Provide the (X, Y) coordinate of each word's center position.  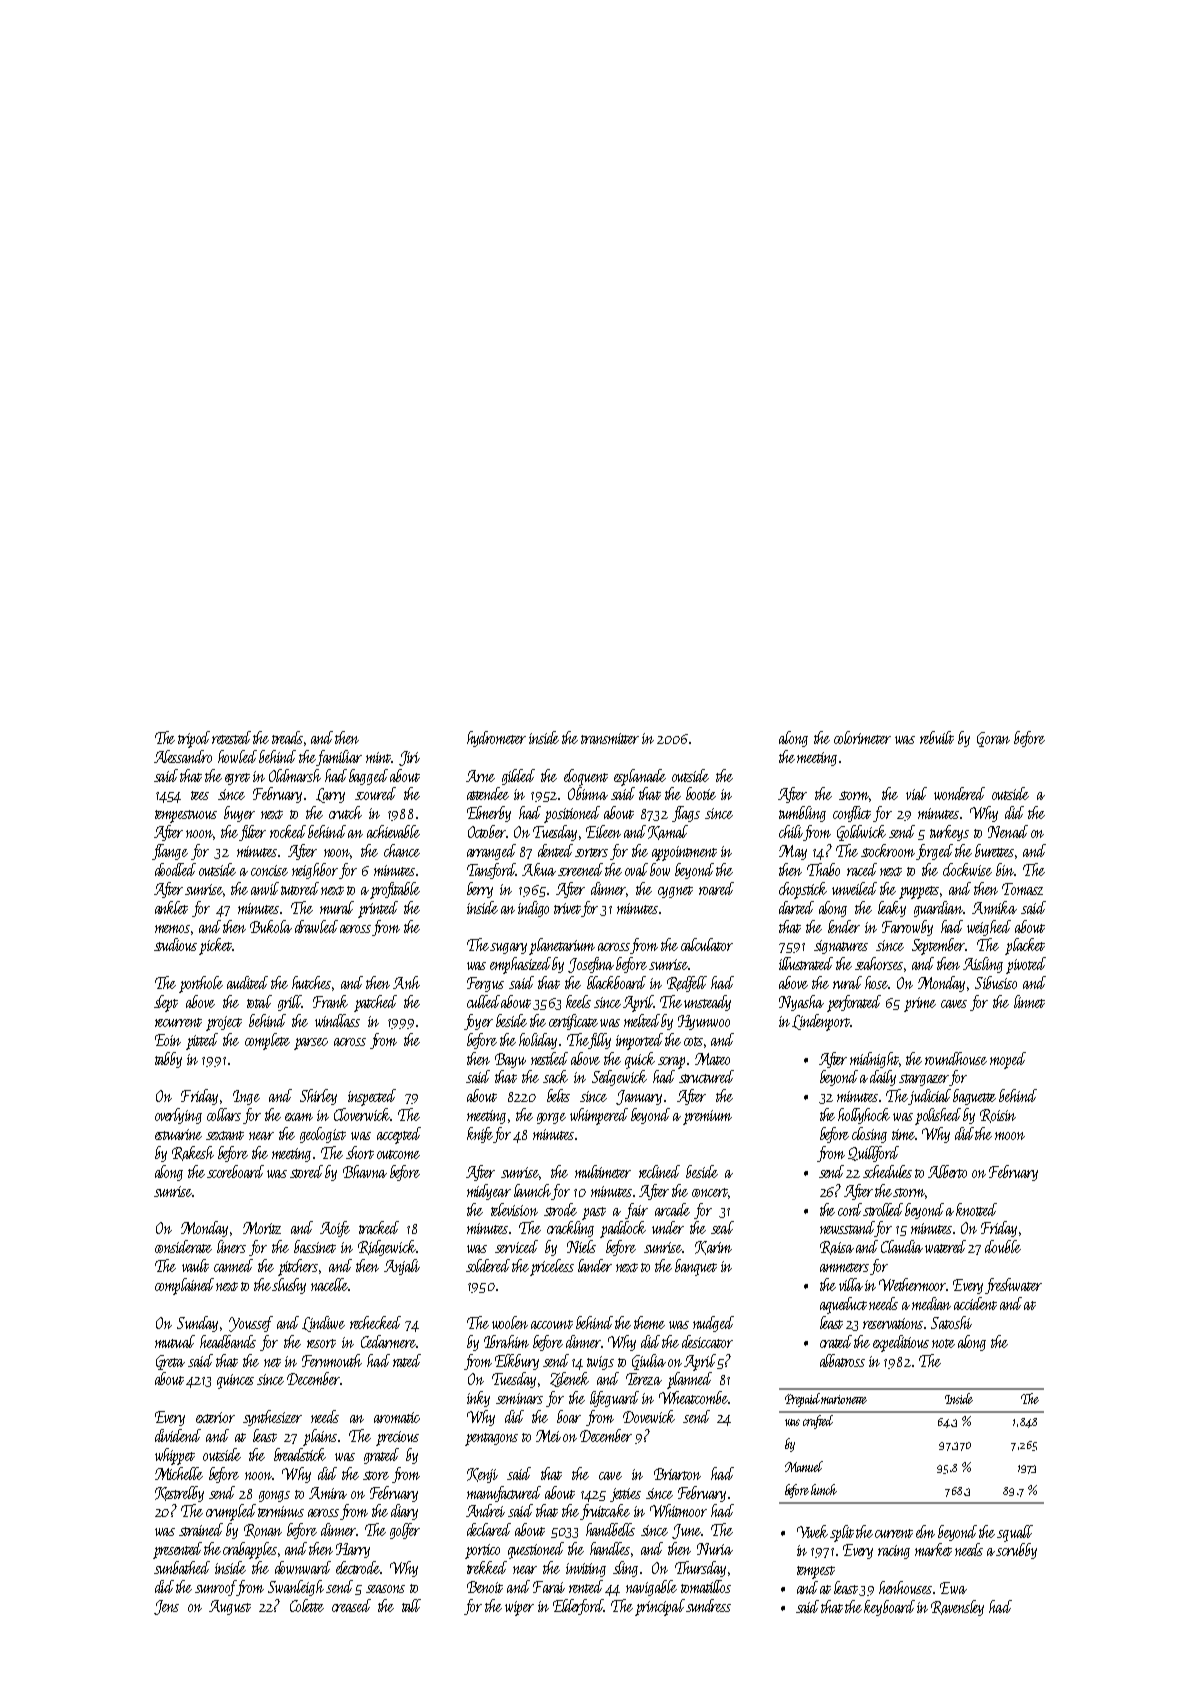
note (943, 1343)
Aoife (335, 1229)
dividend (178, 1435)
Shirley (318, 1097)
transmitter (610, 738)
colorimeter (862, 737)
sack (555, 1076)
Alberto (947, 1171)
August (230, 1607)
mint (378, 757)
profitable (395, 890)
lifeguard (614, 1399)
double (1003, 1246)
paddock (623, 1229)
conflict (852, 814)
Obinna (588, 793)
